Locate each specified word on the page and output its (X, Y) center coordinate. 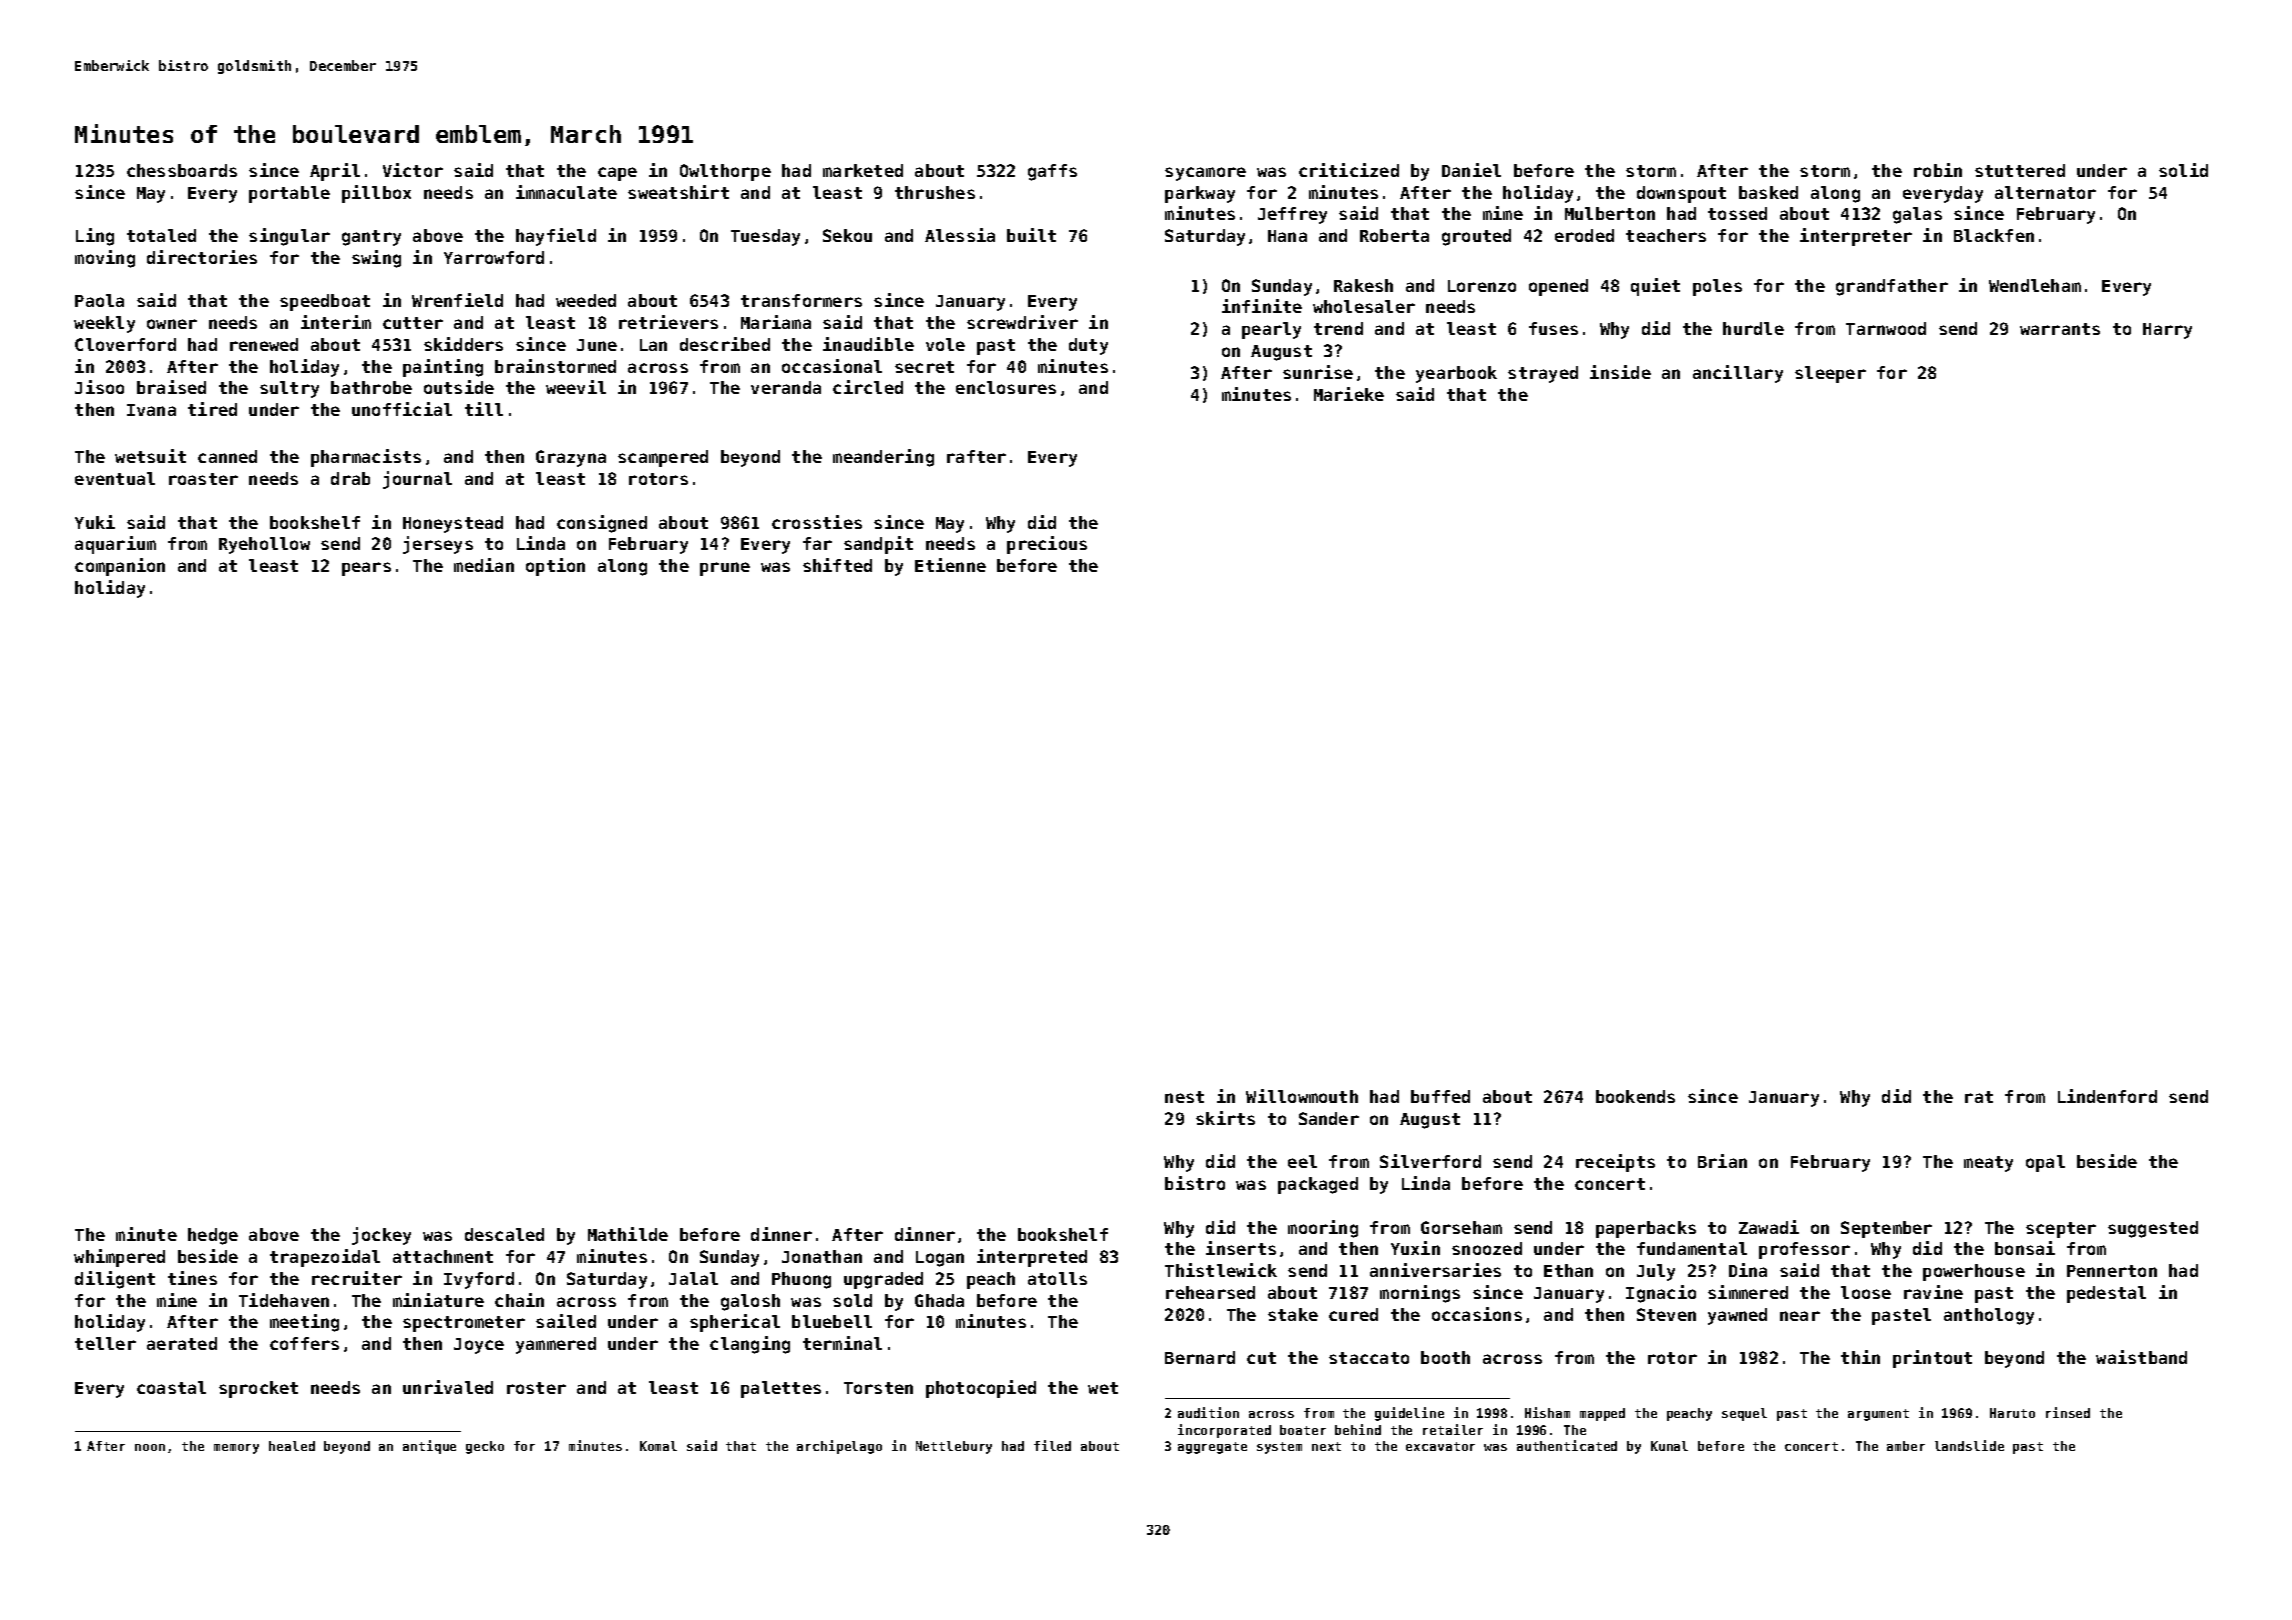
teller (105, 1343)
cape (617, 174)
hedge (213, 1236)
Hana (1287, 236)
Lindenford (2107, 1096)
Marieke (1349, 394)
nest (1184, 1097)
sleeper (1830, 374)
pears (366, 569)
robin (1938, 170)
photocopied (981, 1389)
